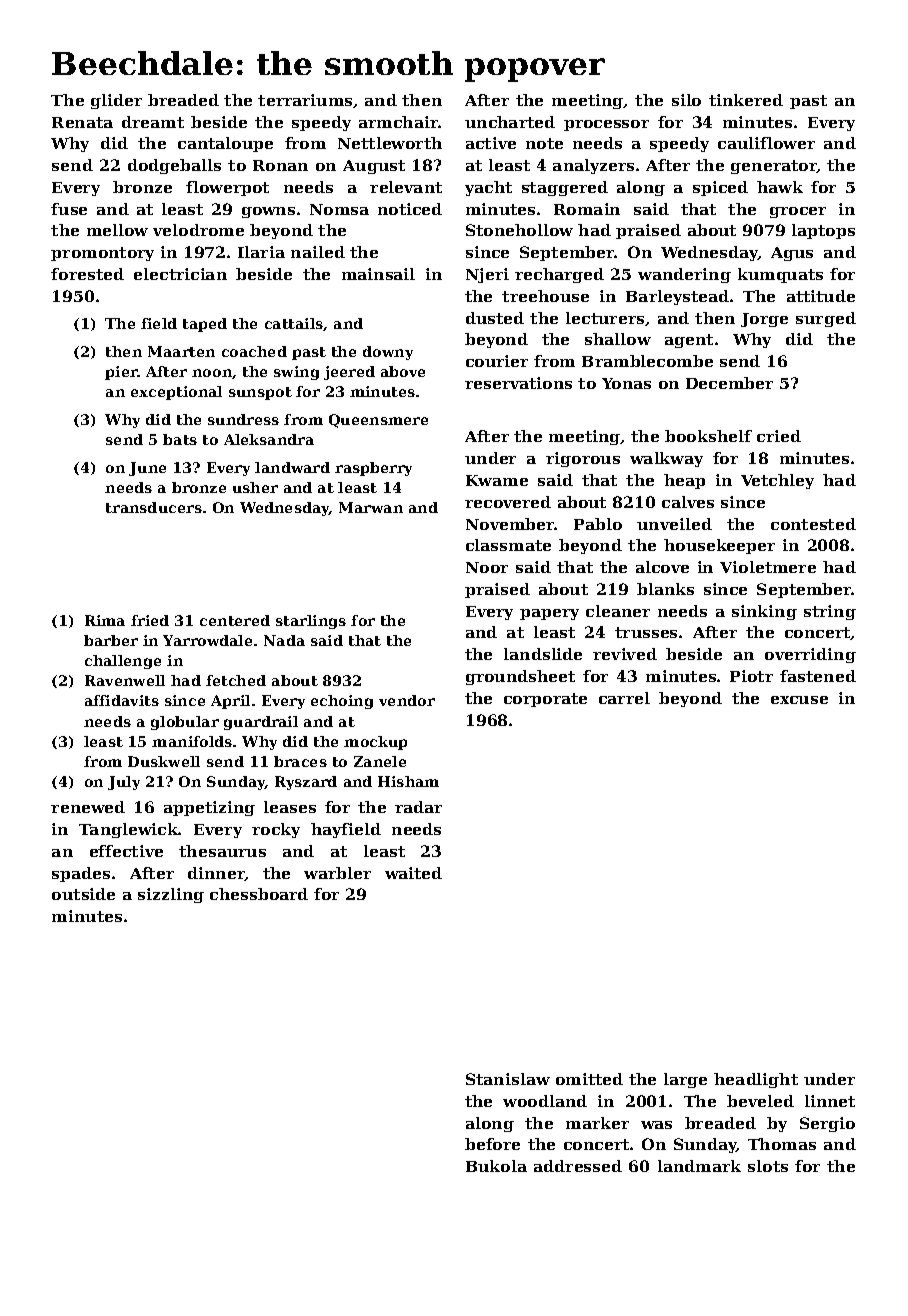 The width and height of the screenshot is (908, 1316). Describe the element at coordinates (81, 874) in the screenshot. I see `spades` at that location.
